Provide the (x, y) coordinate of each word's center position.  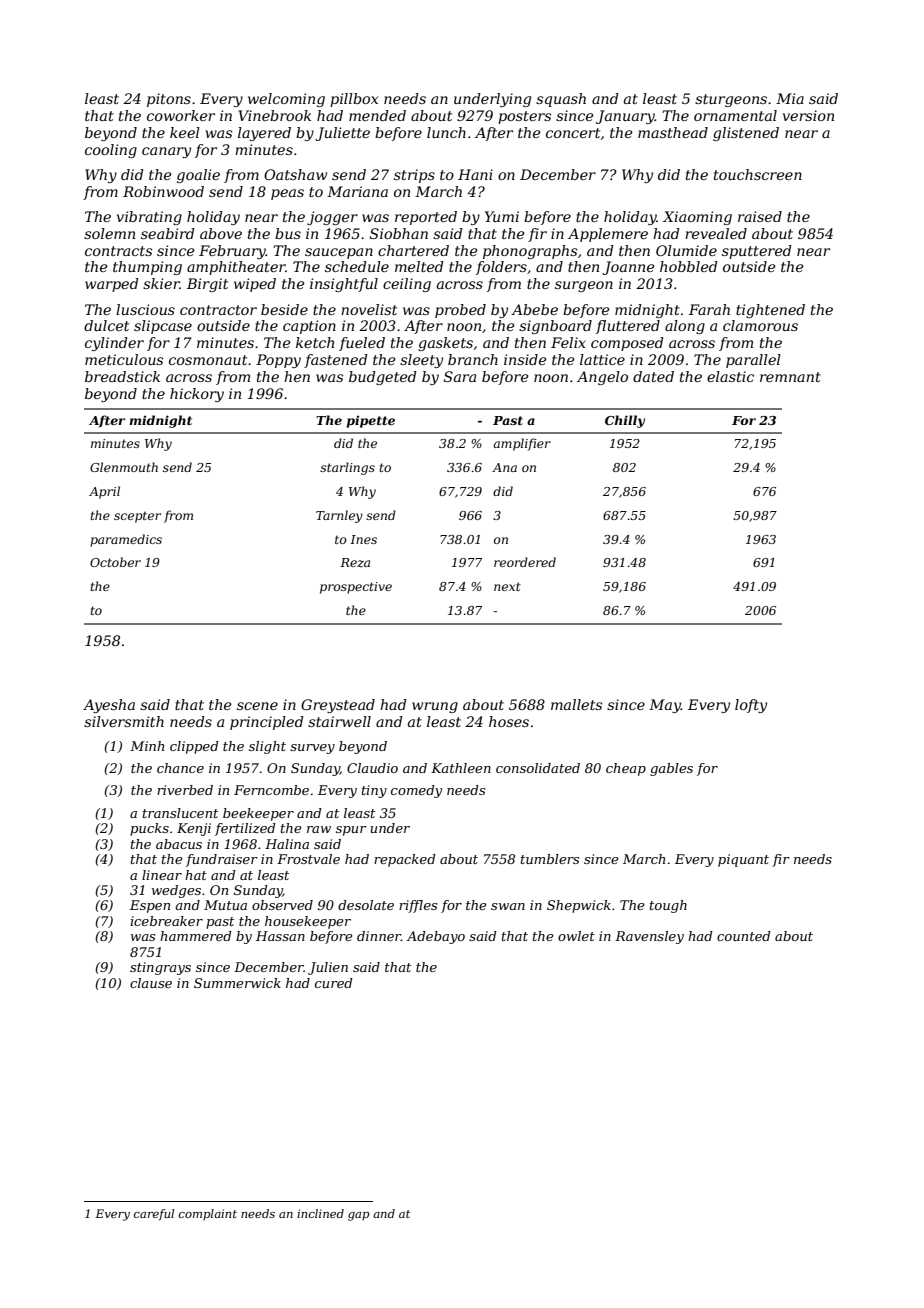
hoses (509, 721)
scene (257, 706)
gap (358, 1216)
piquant (743, 860)
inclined (320, 1213)
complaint (208, 1215)
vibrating (149, 218)
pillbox (354, 100)
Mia (790, 98)
